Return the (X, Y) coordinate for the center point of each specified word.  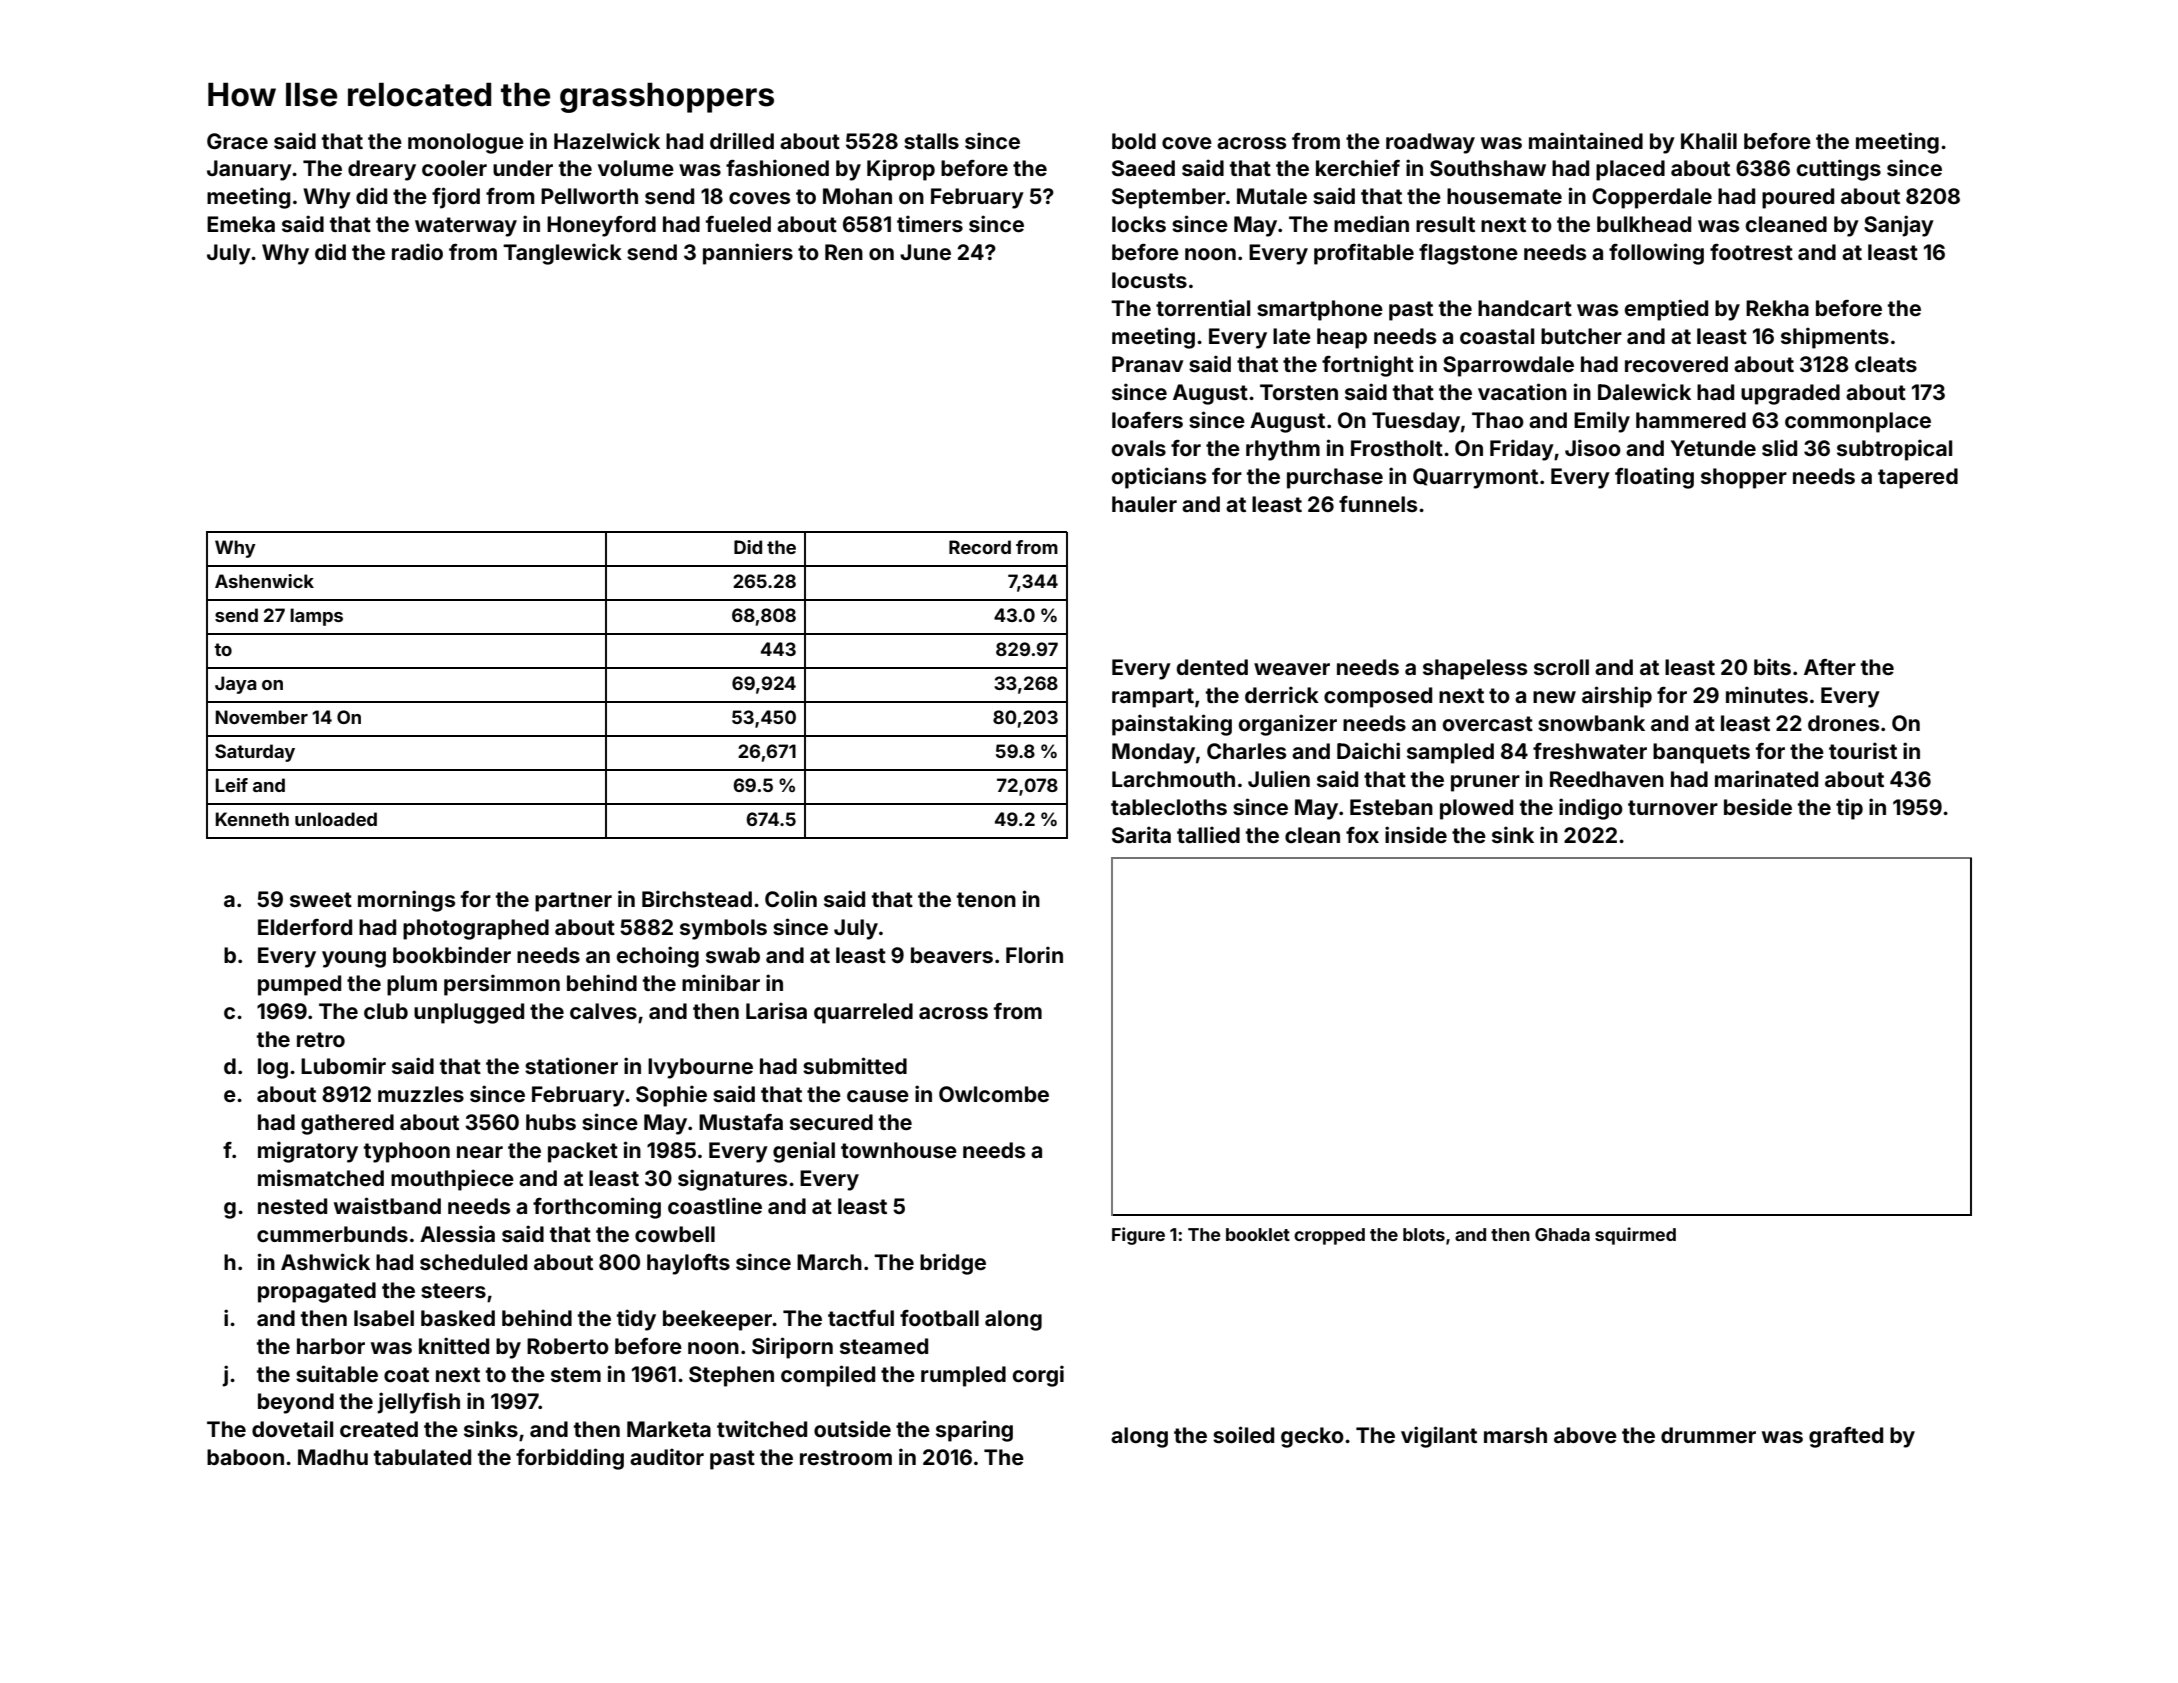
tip (1849, 809)
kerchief (1358, 167)
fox (1362, 835)
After (1830, 667)
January (249, 170)
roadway (1430, 143)
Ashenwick (264, 581)
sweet (321, 899)
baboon (245, 1457)
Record (980, 547)
